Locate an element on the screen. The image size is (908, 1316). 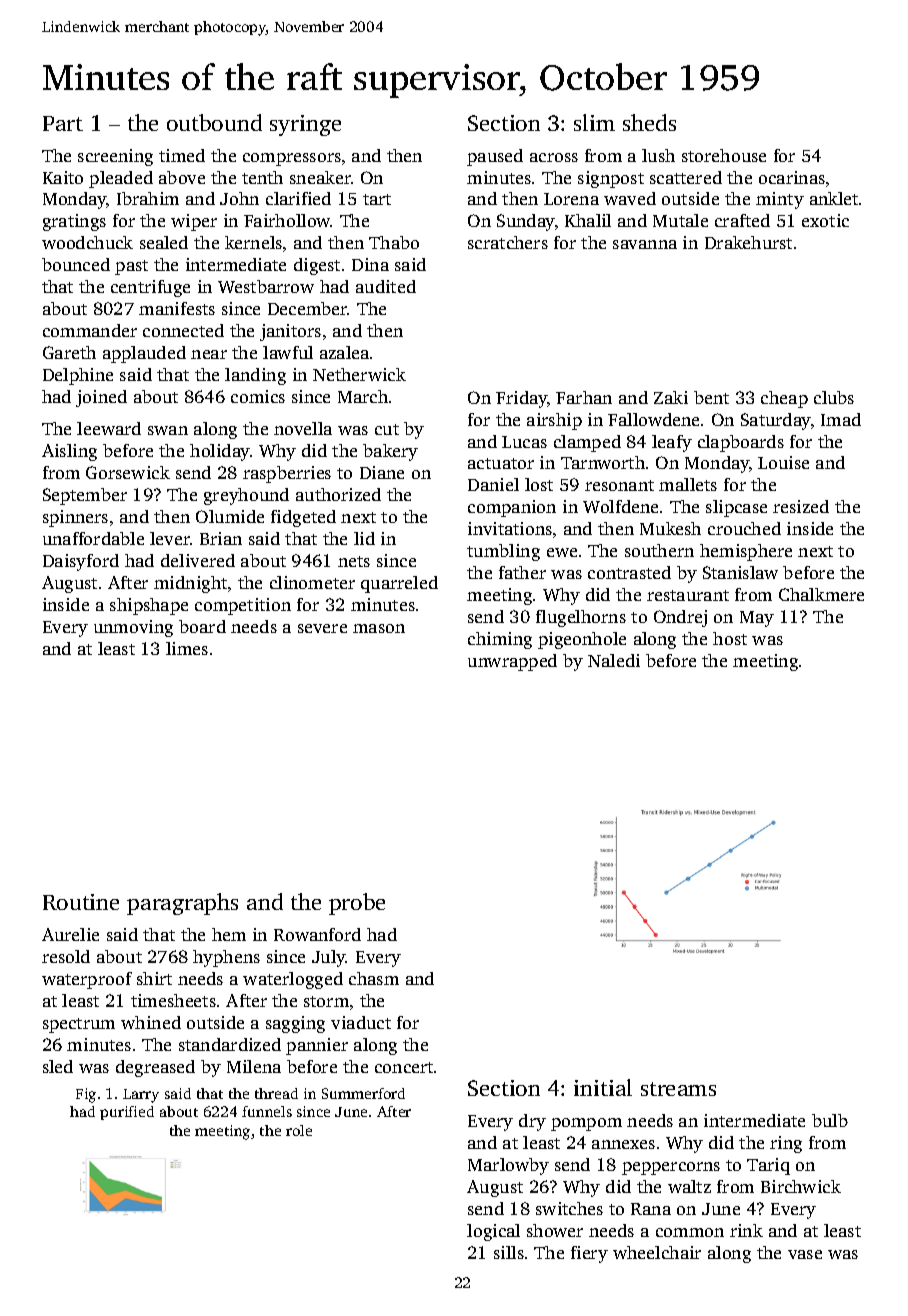
purified is located at coordinates (127, 1113).
